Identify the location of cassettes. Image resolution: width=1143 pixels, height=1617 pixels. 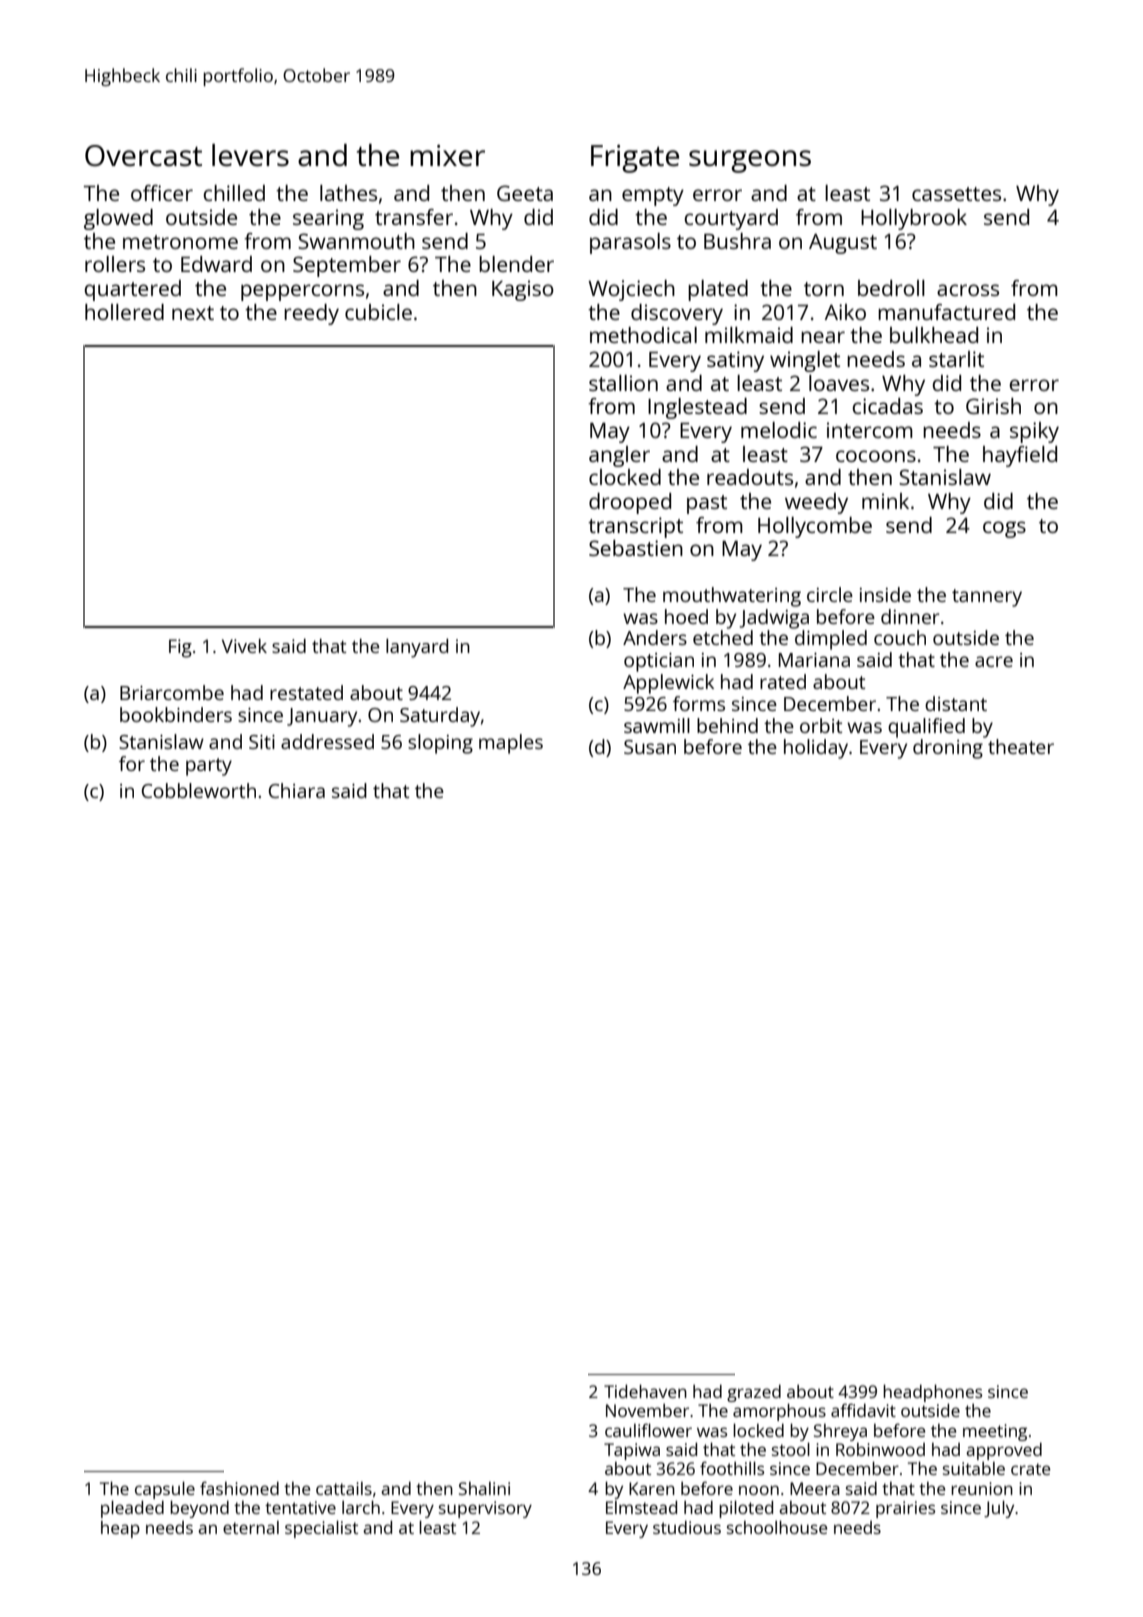
(956, 194).
